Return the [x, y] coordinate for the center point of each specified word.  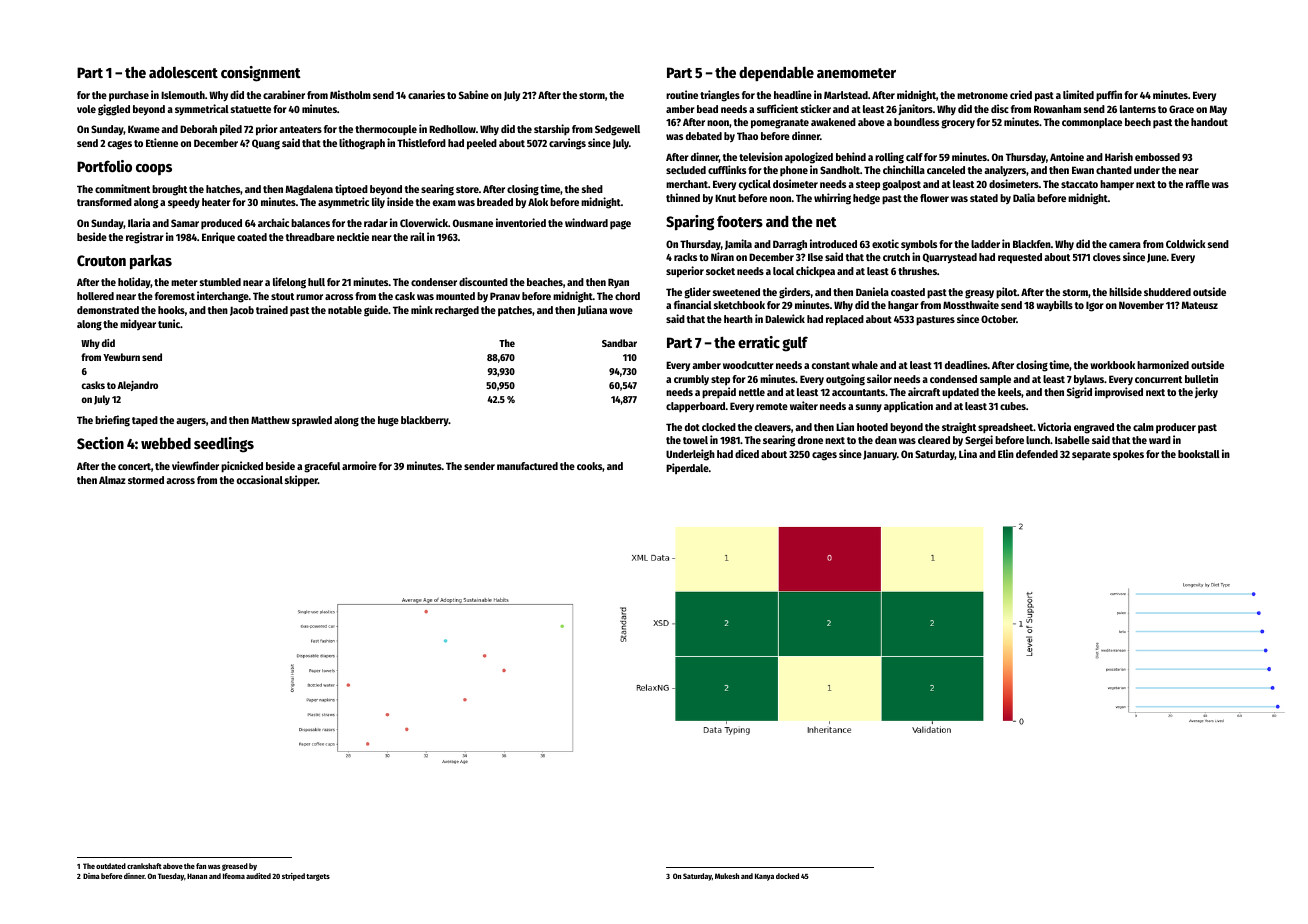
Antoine [1067, 156]
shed [592, 189]
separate [1091, 455]
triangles [720, 96]
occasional [260, 479]
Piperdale [687, 468]
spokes [1128, 455]
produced [221, 224]
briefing [112, 421]
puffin [1109, 96]
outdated [111, 866]
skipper [301, 481]
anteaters [300, 129]
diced [747, 453]
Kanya [764, 877]
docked [787, 876]
